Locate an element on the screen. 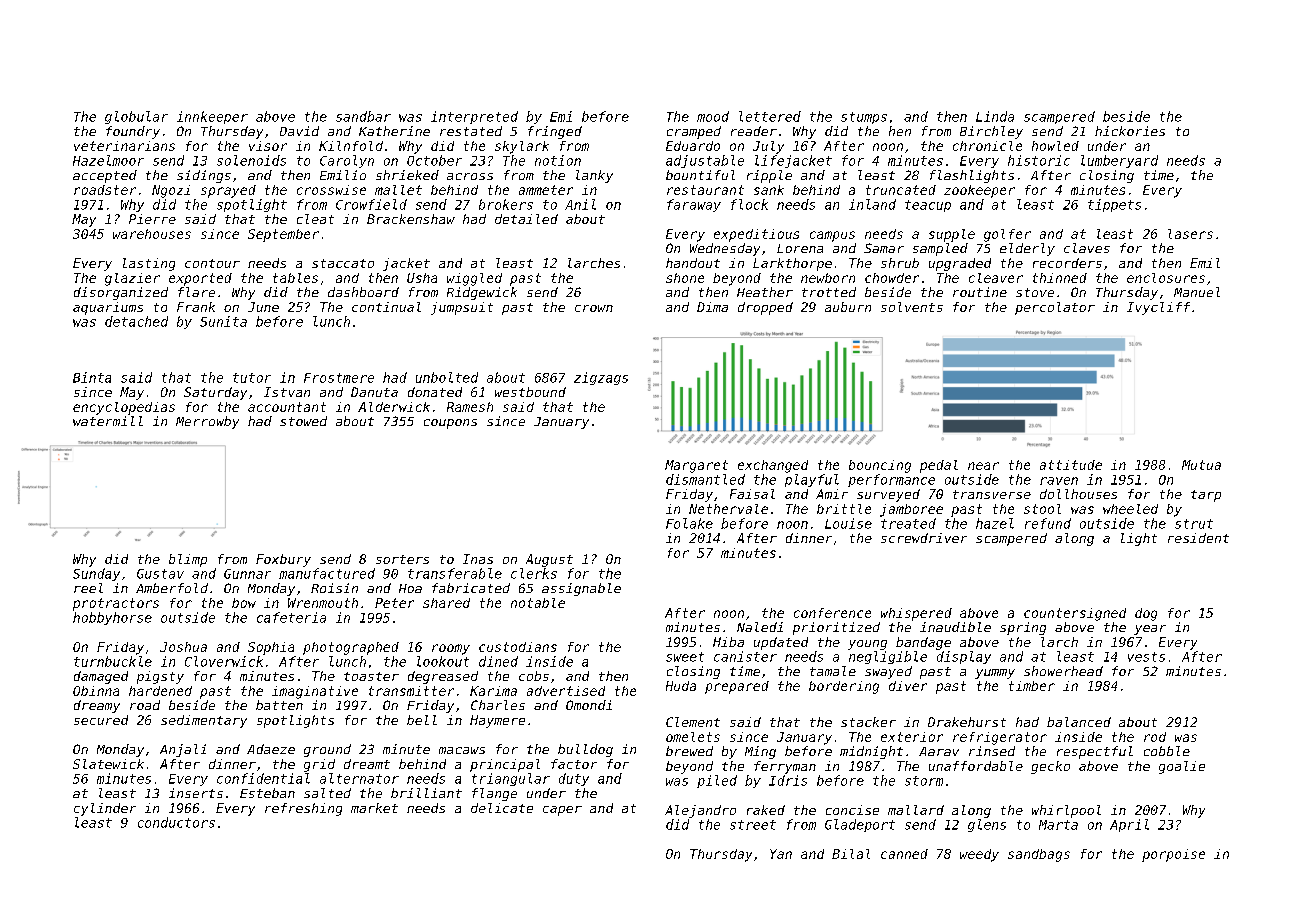 This screenshot has width=1308, height=924. continual is located at coordinates (386, 307).
